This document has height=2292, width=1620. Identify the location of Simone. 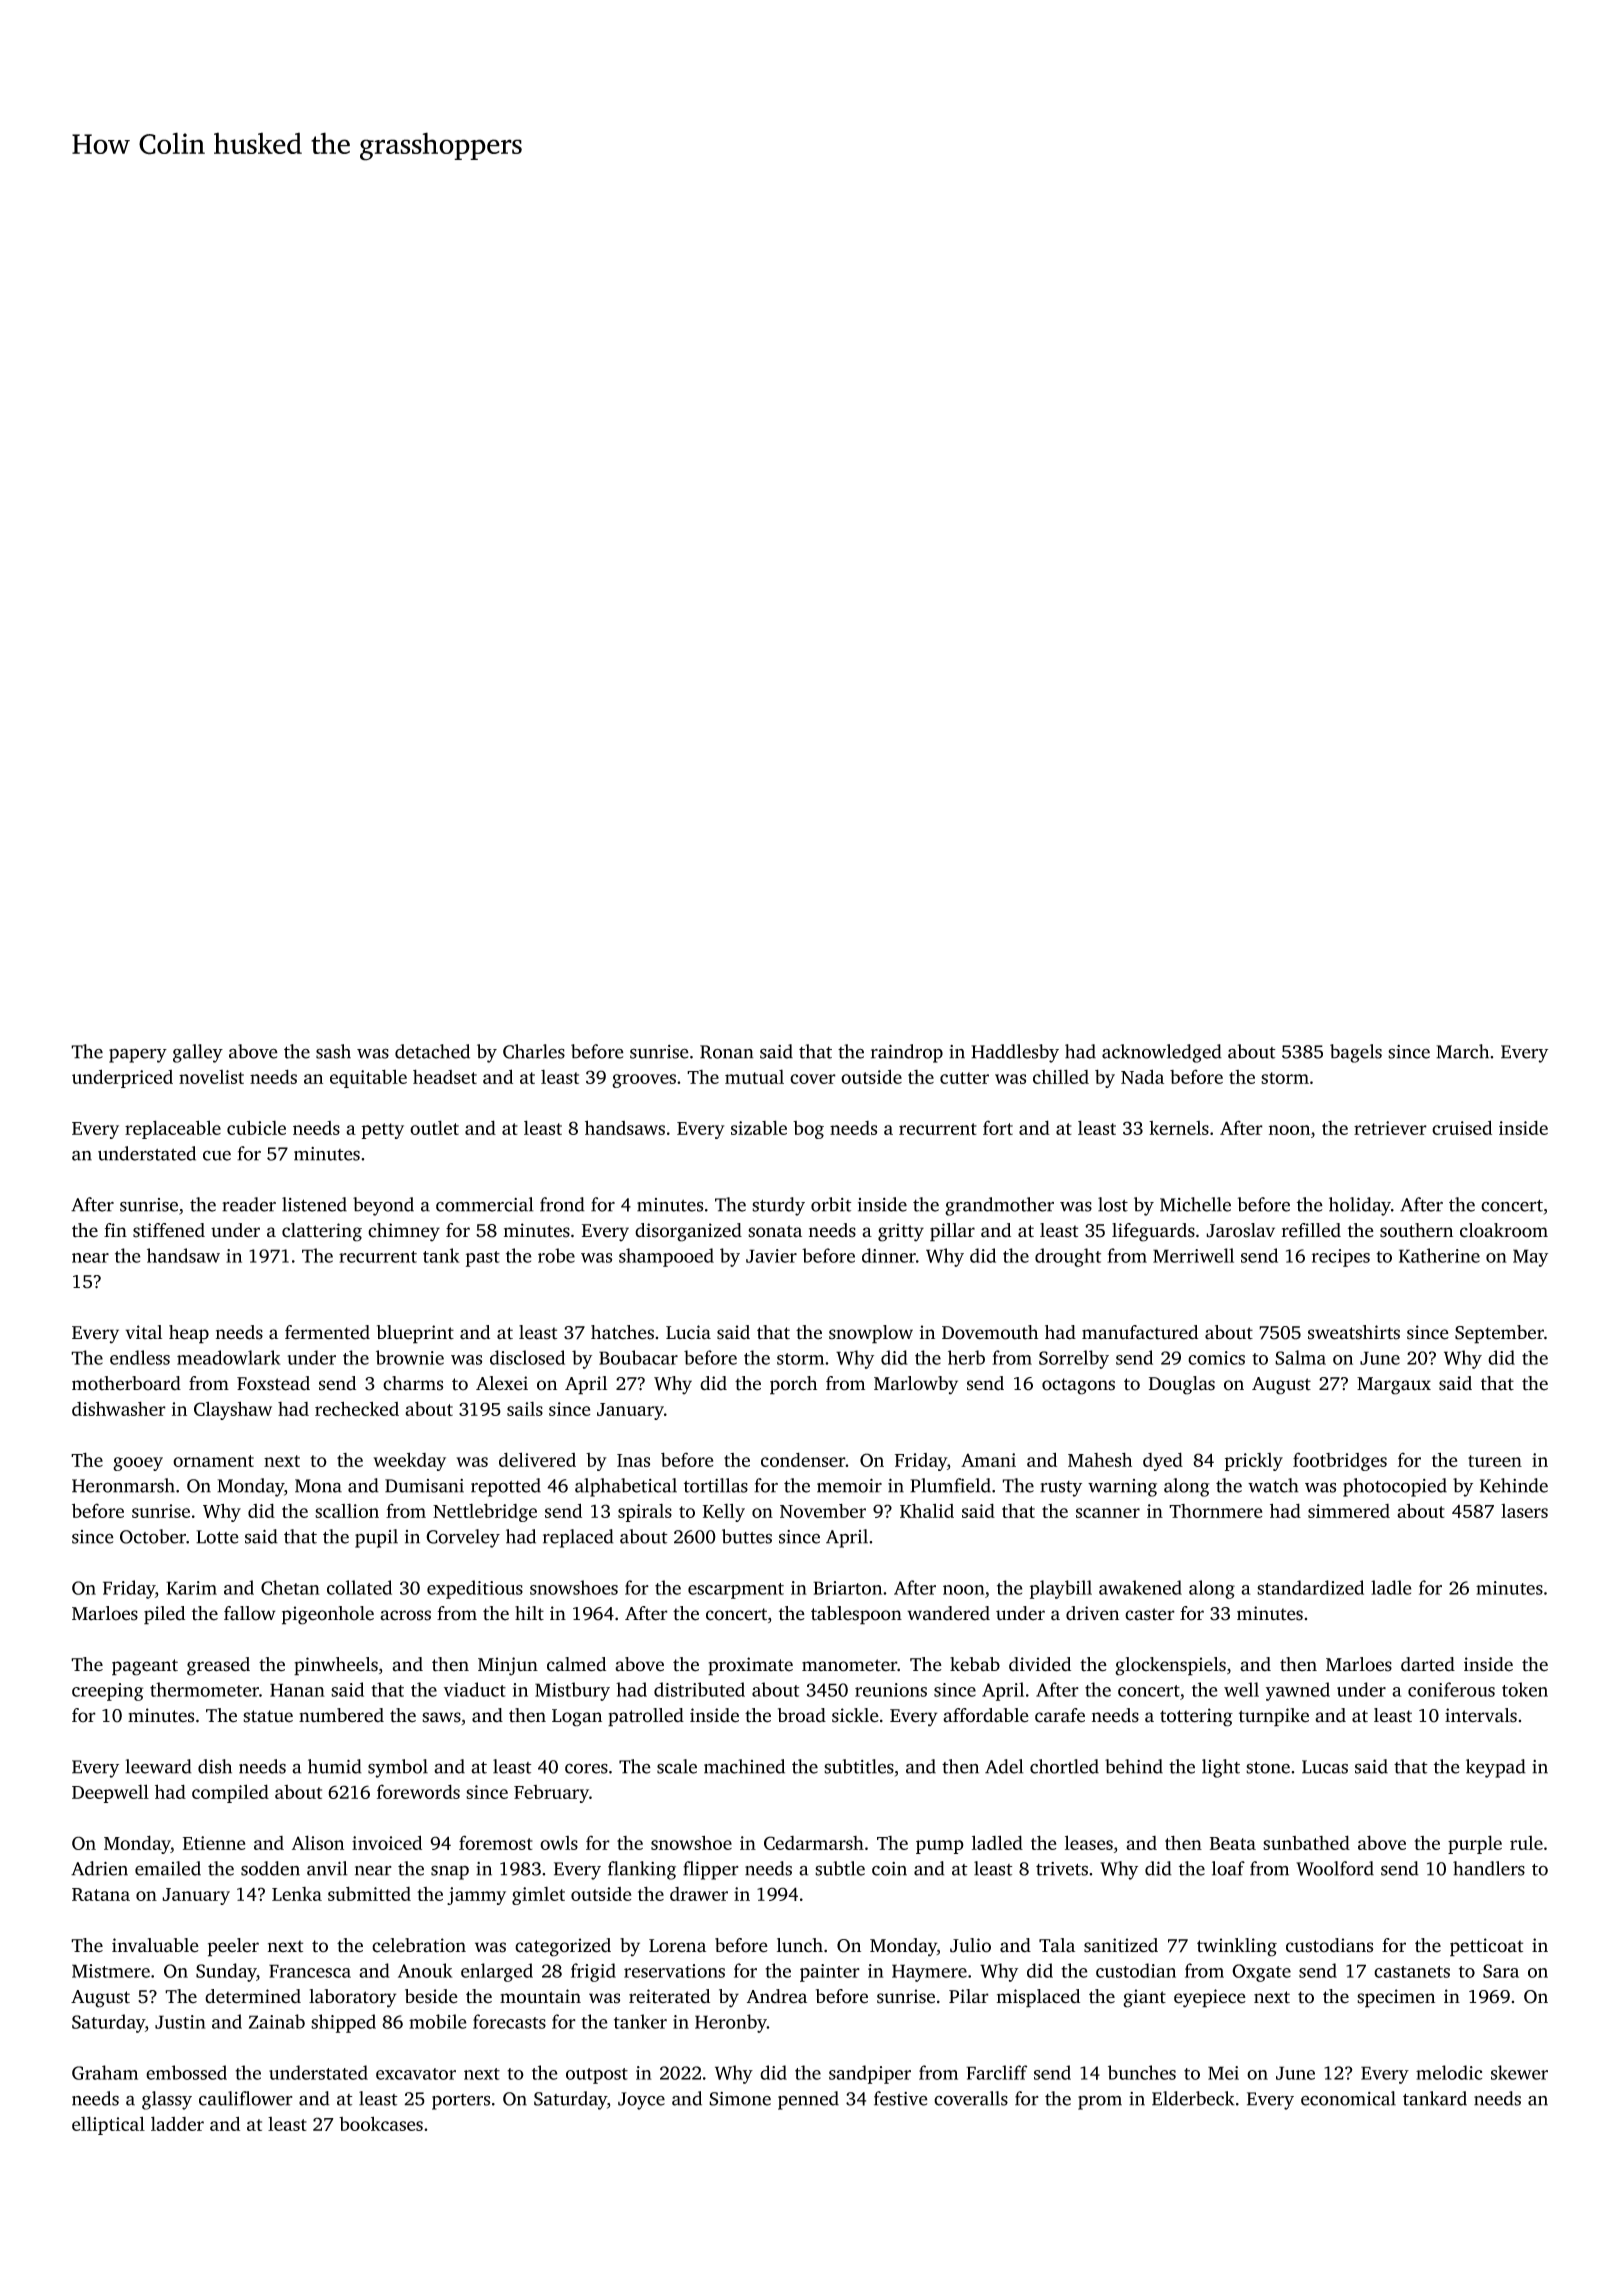
(740, 2099).
